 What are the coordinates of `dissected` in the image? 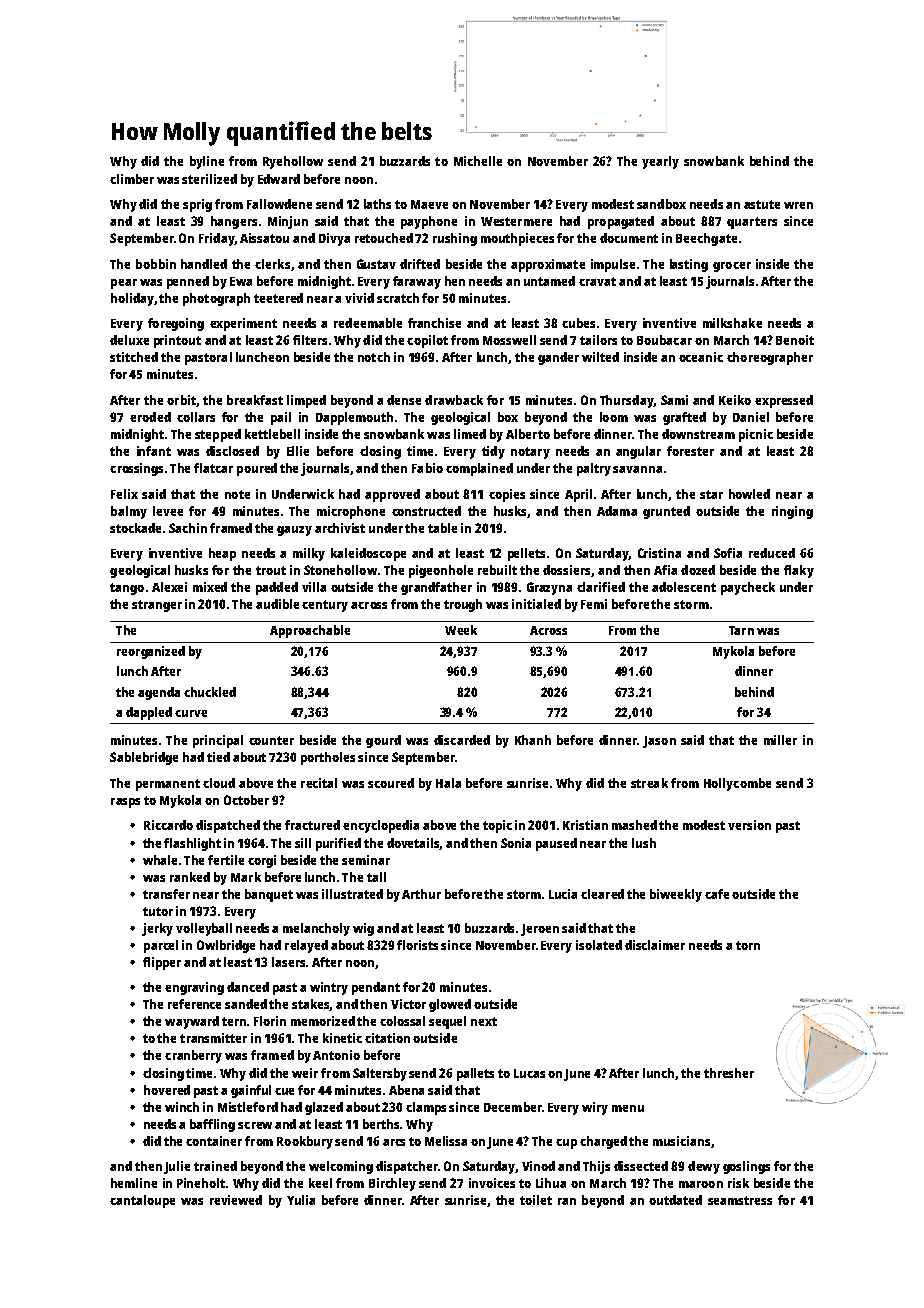 It's located at (641, 1166).
